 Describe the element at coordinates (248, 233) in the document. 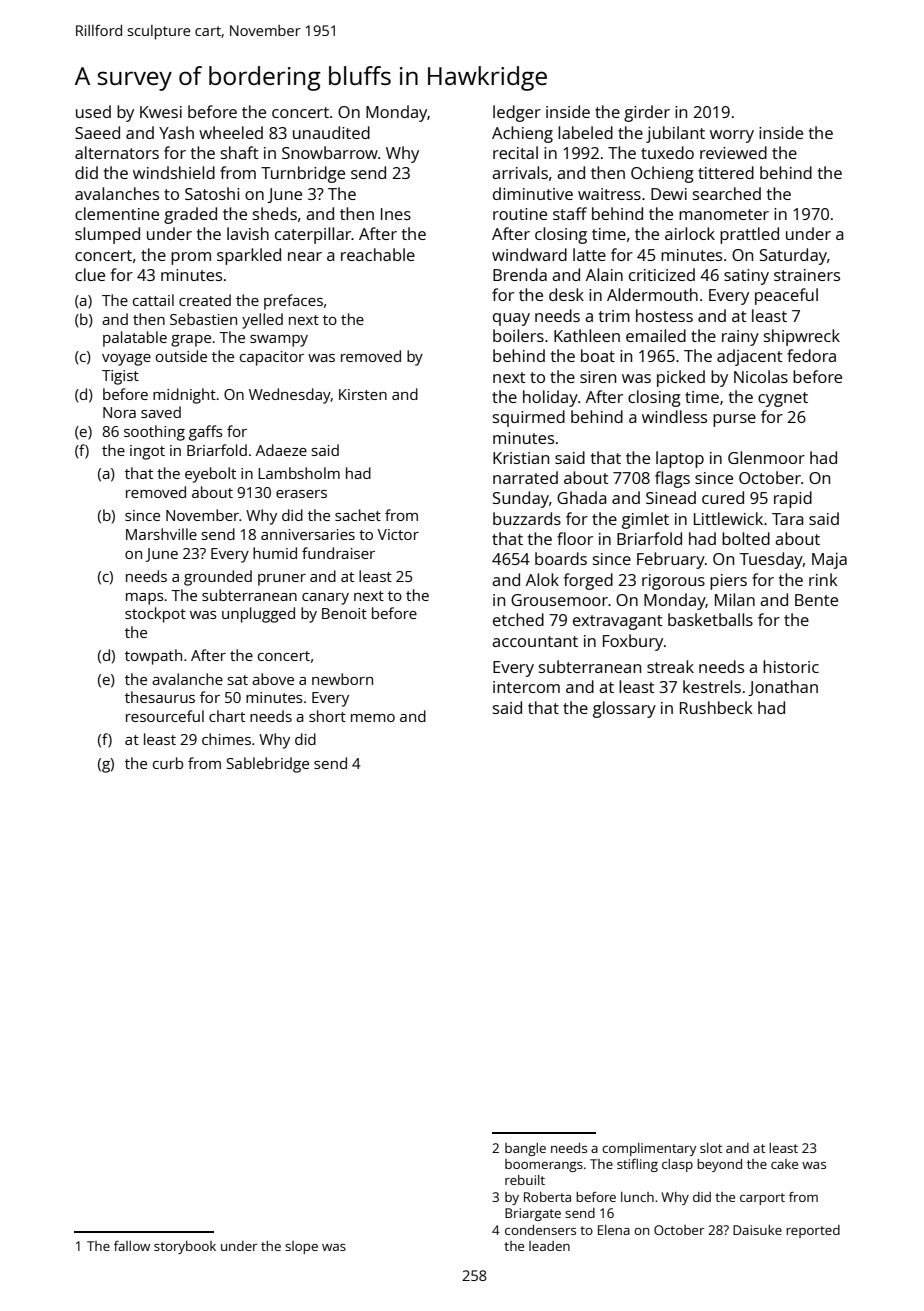

I see `lavish` at that location.
